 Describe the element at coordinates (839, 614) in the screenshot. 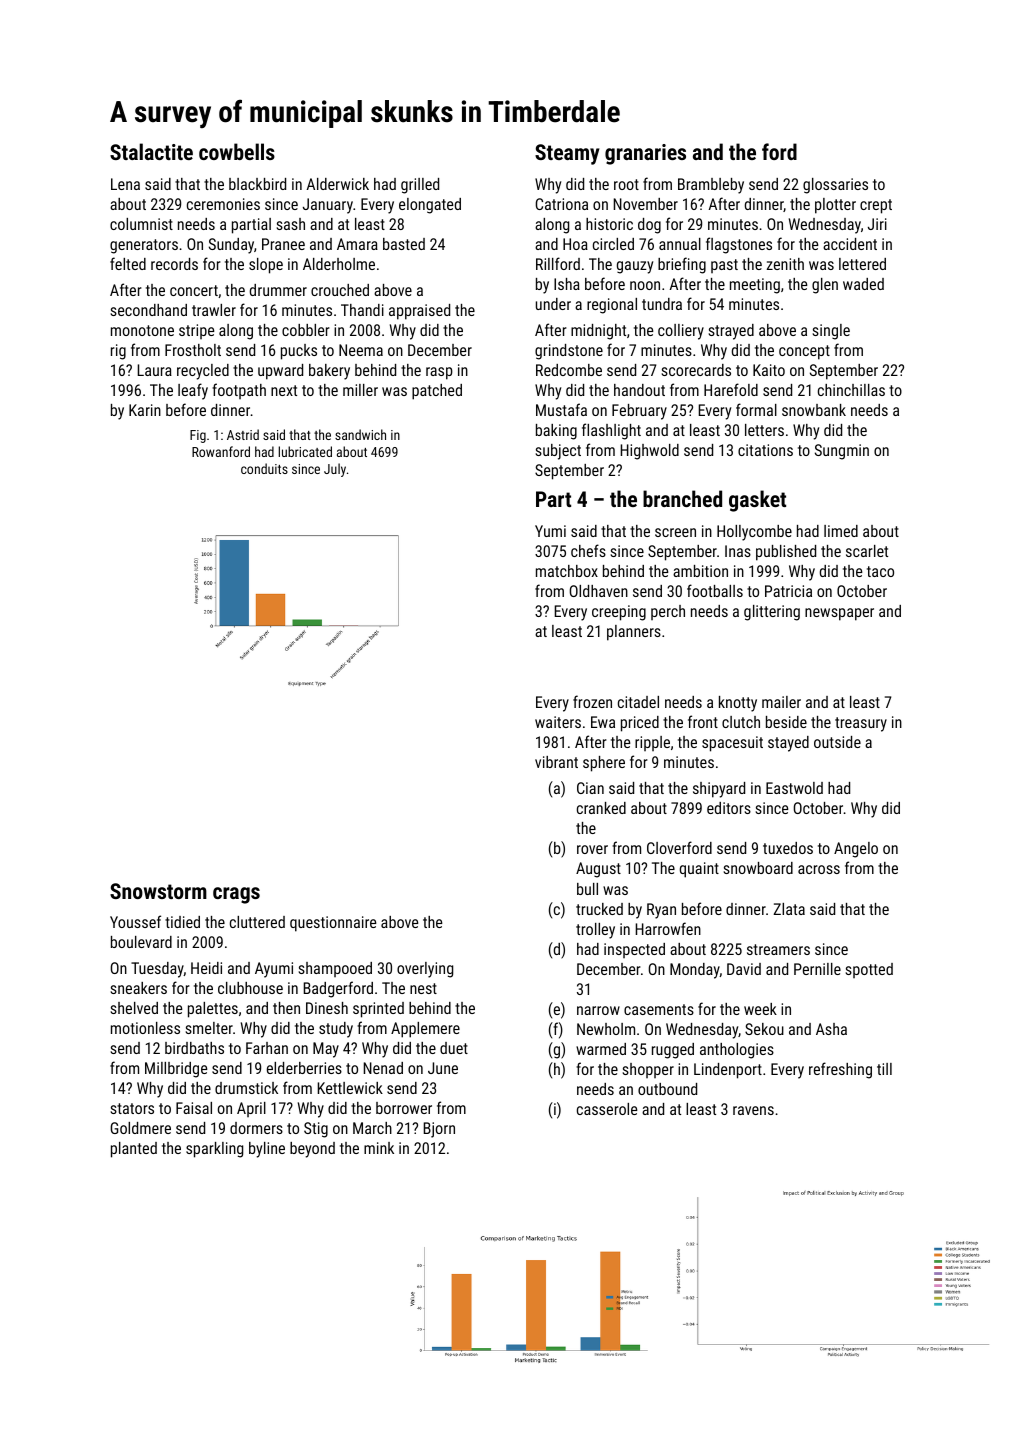

I see `newspaper` at that location.
